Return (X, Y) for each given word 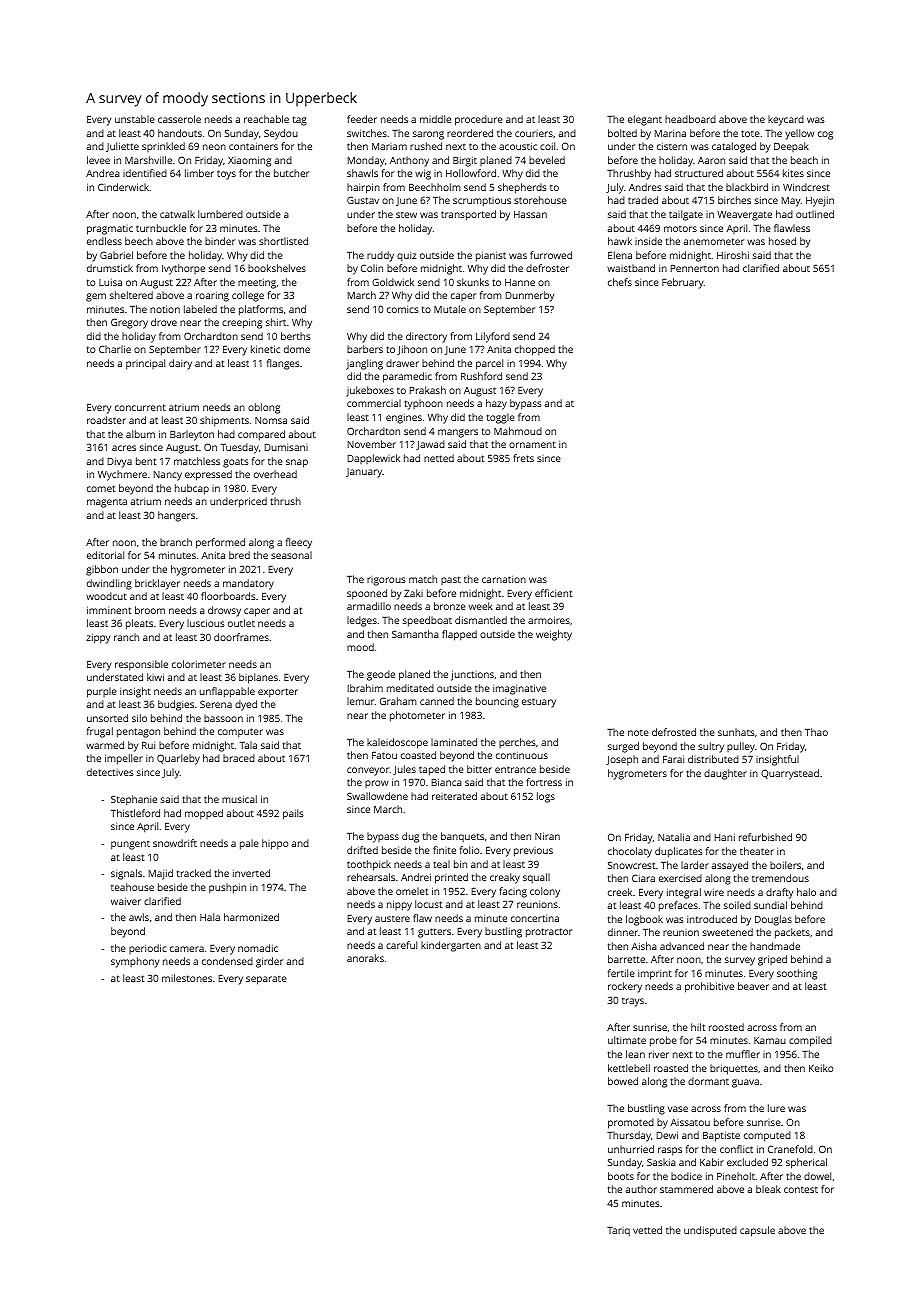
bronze (450, 606)
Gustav (363, 200)
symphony (135, 962)
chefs (620, 282)
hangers (176, 516)
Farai (673, 759)
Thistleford (135, 813)
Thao (816, 732)
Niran (547, 836)
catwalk (177, 214)
